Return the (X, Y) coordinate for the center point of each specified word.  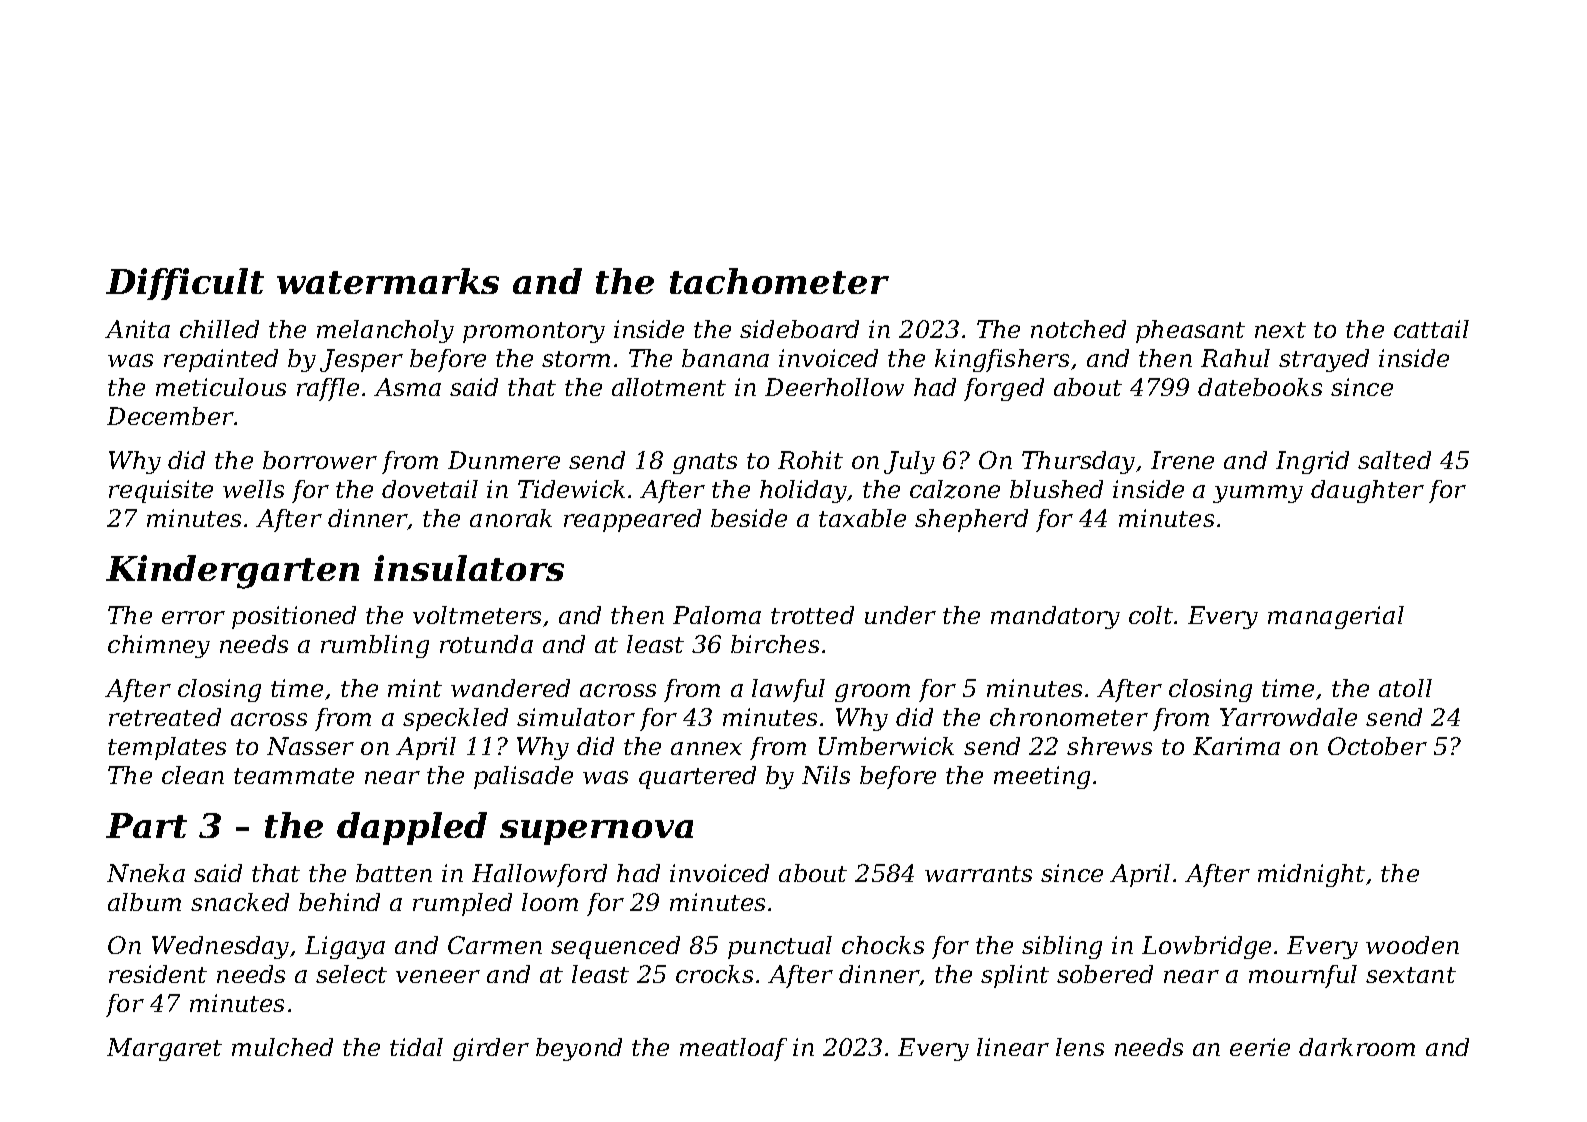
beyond (579, 1049)
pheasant (1190, 331)
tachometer (779, 281)
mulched (282, 1047)
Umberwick (886, 746)
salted (1394, 460)
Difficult (185, 284)
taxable (862, 518)
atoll (1405, 688)
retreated (165, 717)
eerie (1260, 1047)
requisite (161, 491)
